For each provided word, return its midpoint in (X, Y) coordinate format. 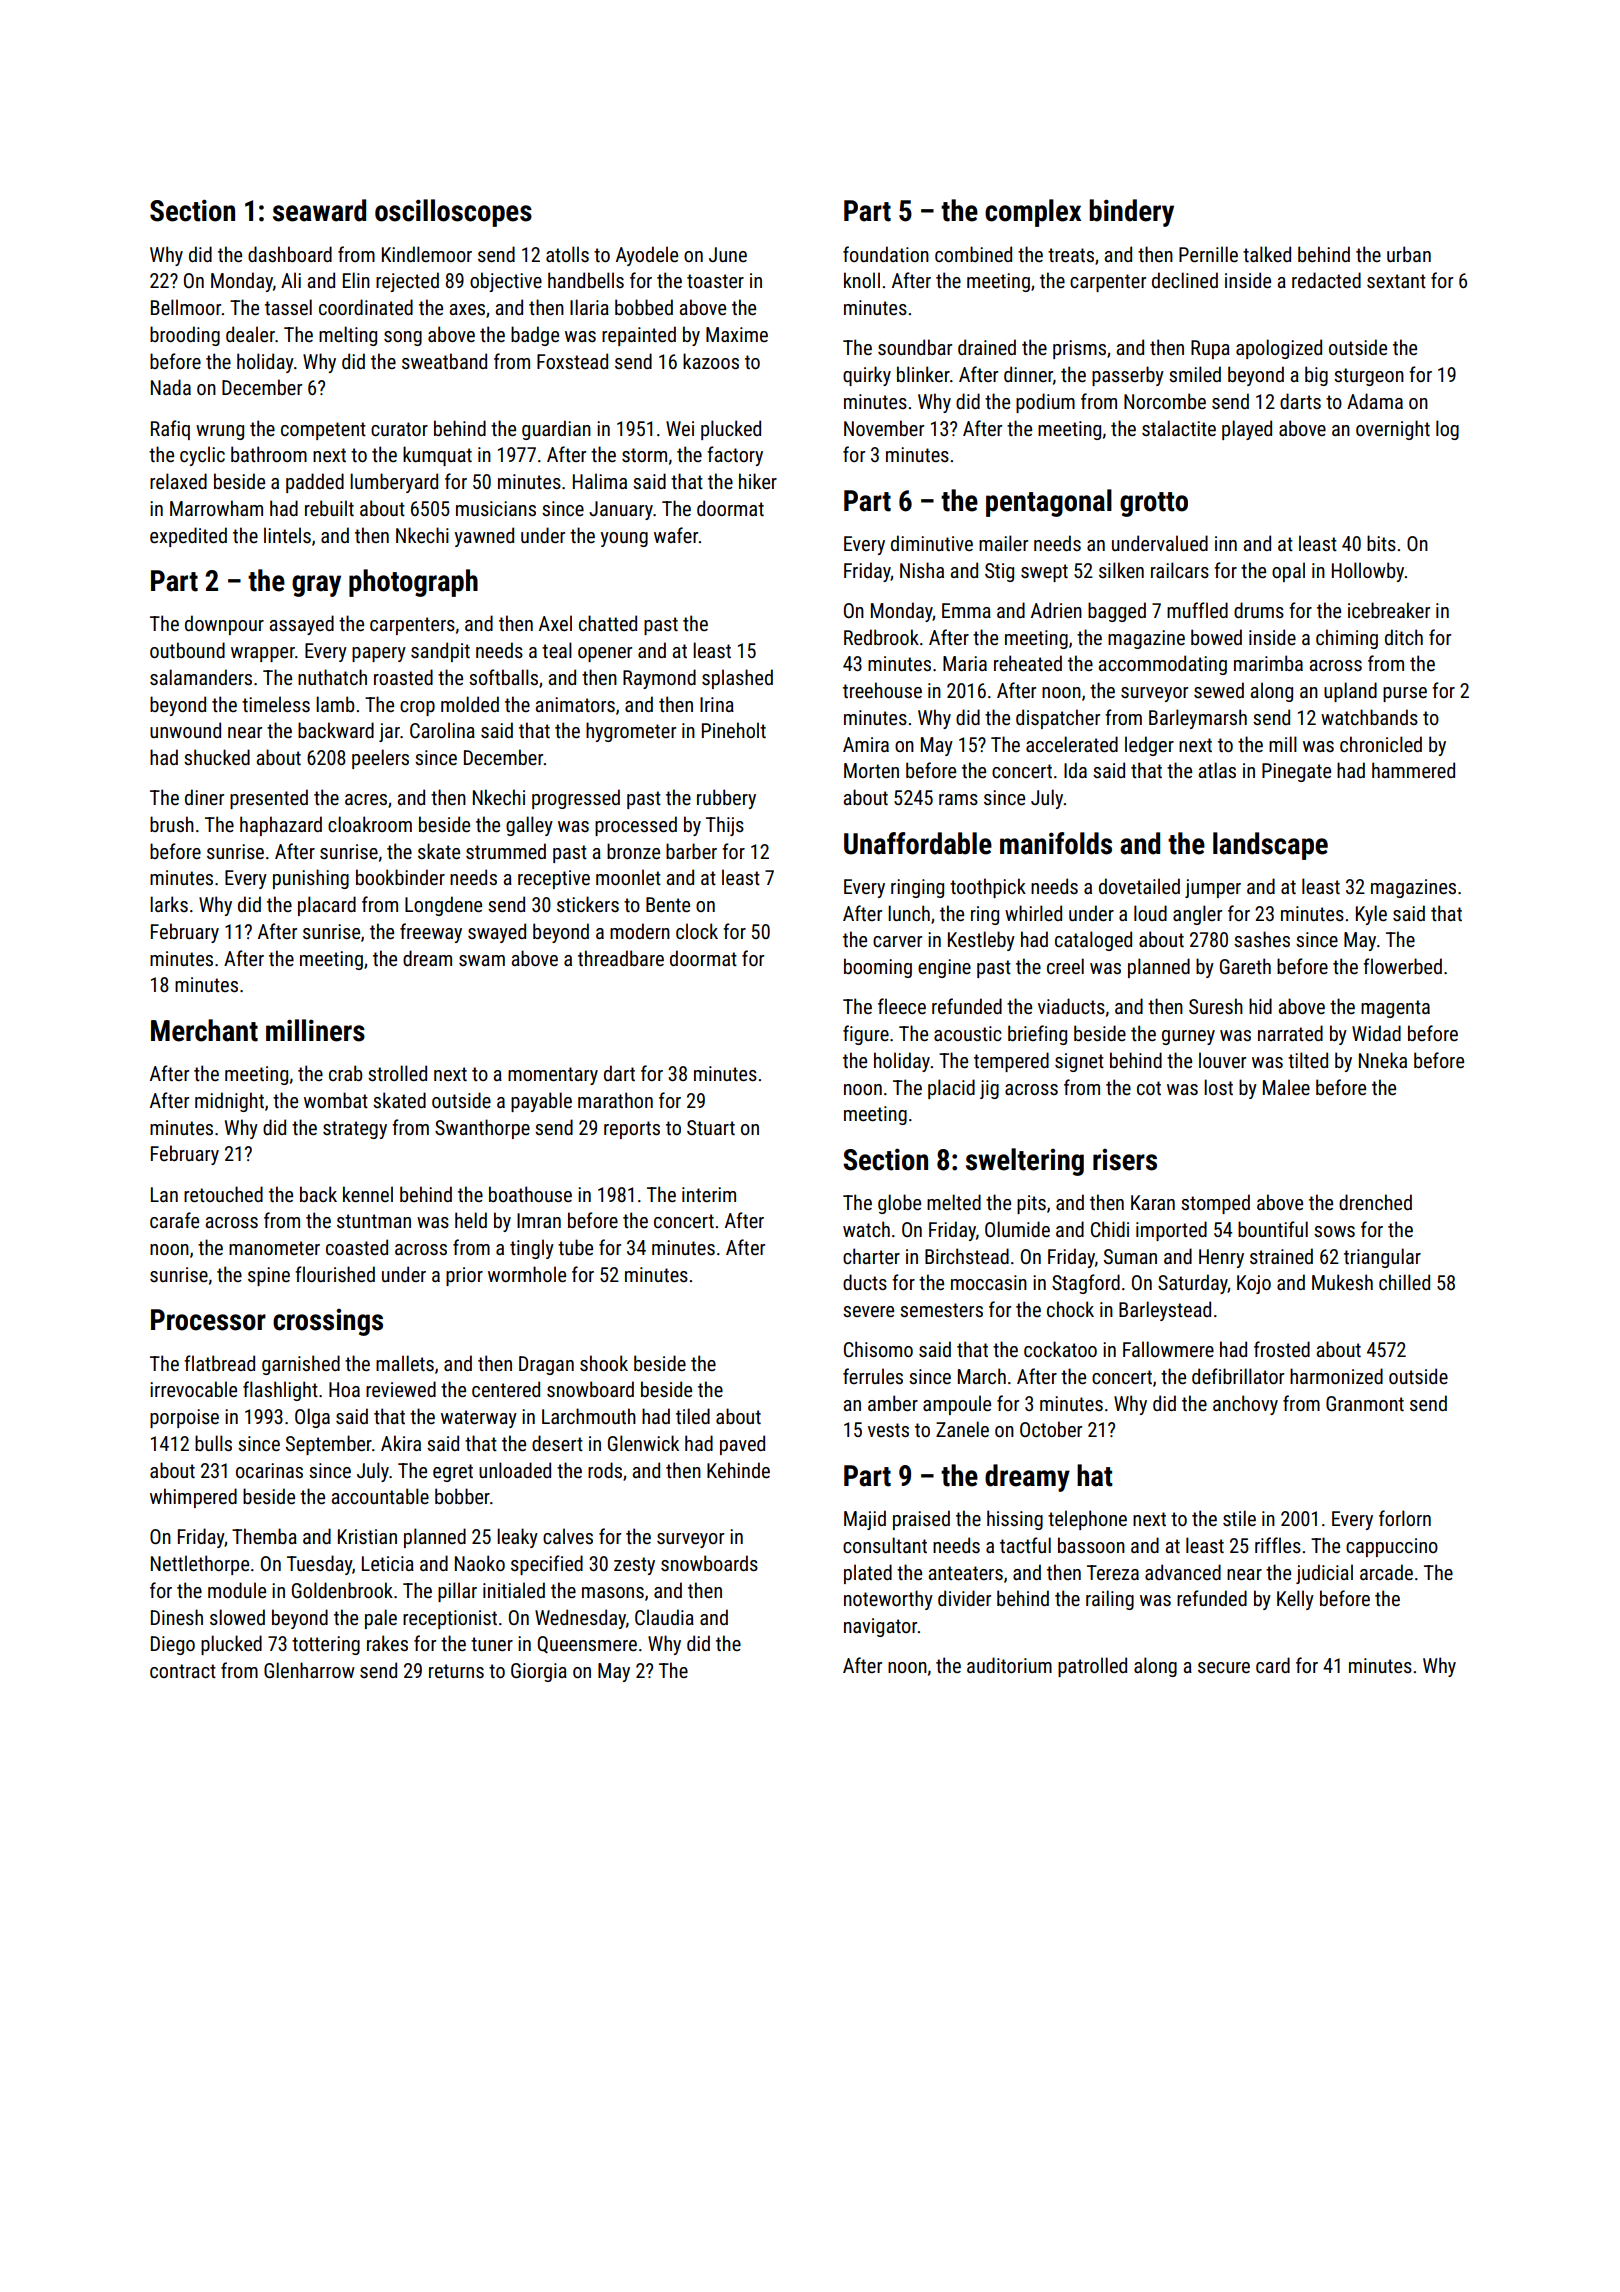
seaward (319, 210)
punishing (311, 879)
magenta (1395, 1009)
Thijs (725, 826)
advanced (1183, 1572)
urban (1409, 254)
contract (183, 1671)
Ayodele (647, 256)
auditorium (1009, 1665)
